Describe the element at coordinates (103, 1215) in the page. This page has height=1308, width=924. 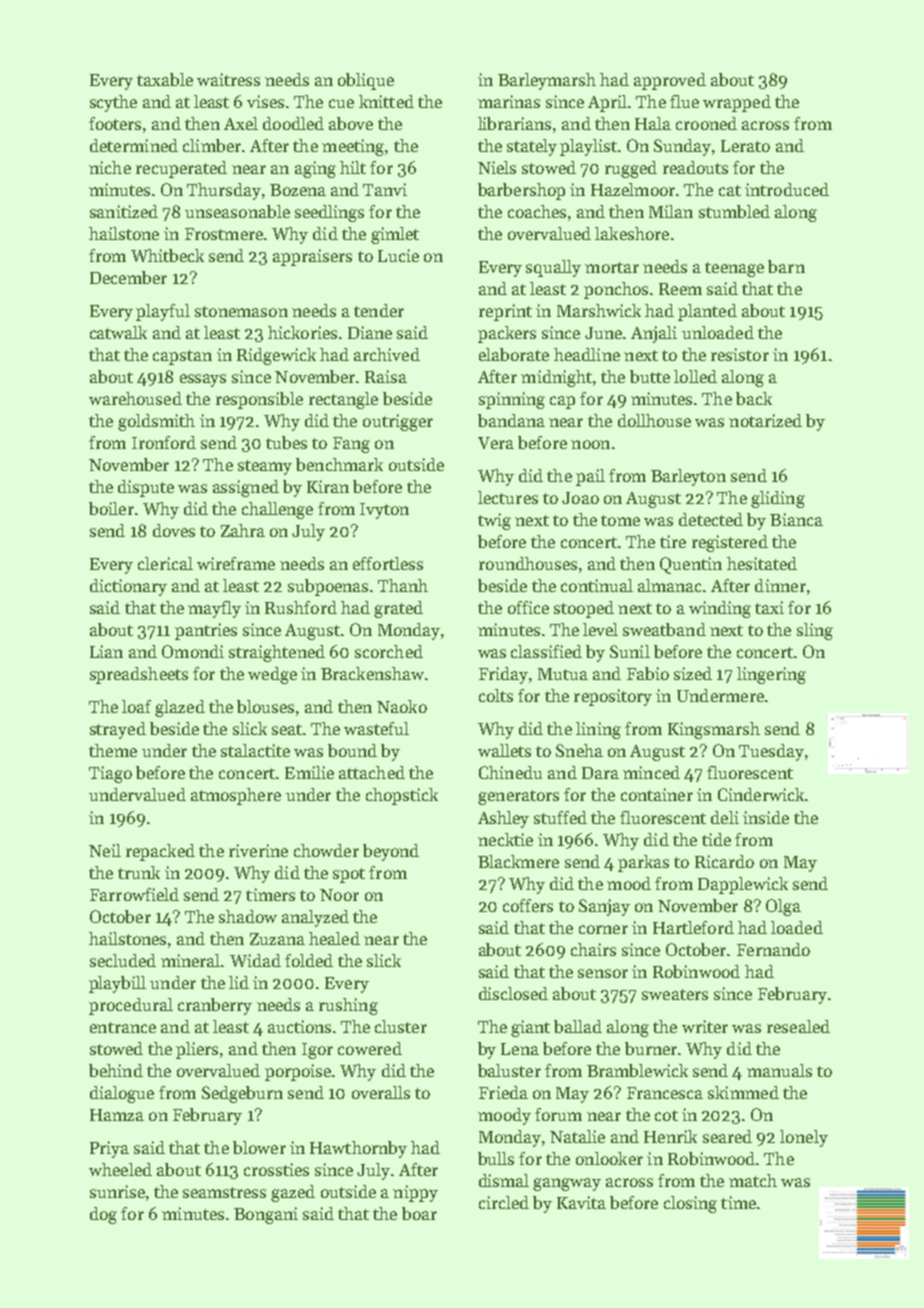
I see `dog` at that location.
